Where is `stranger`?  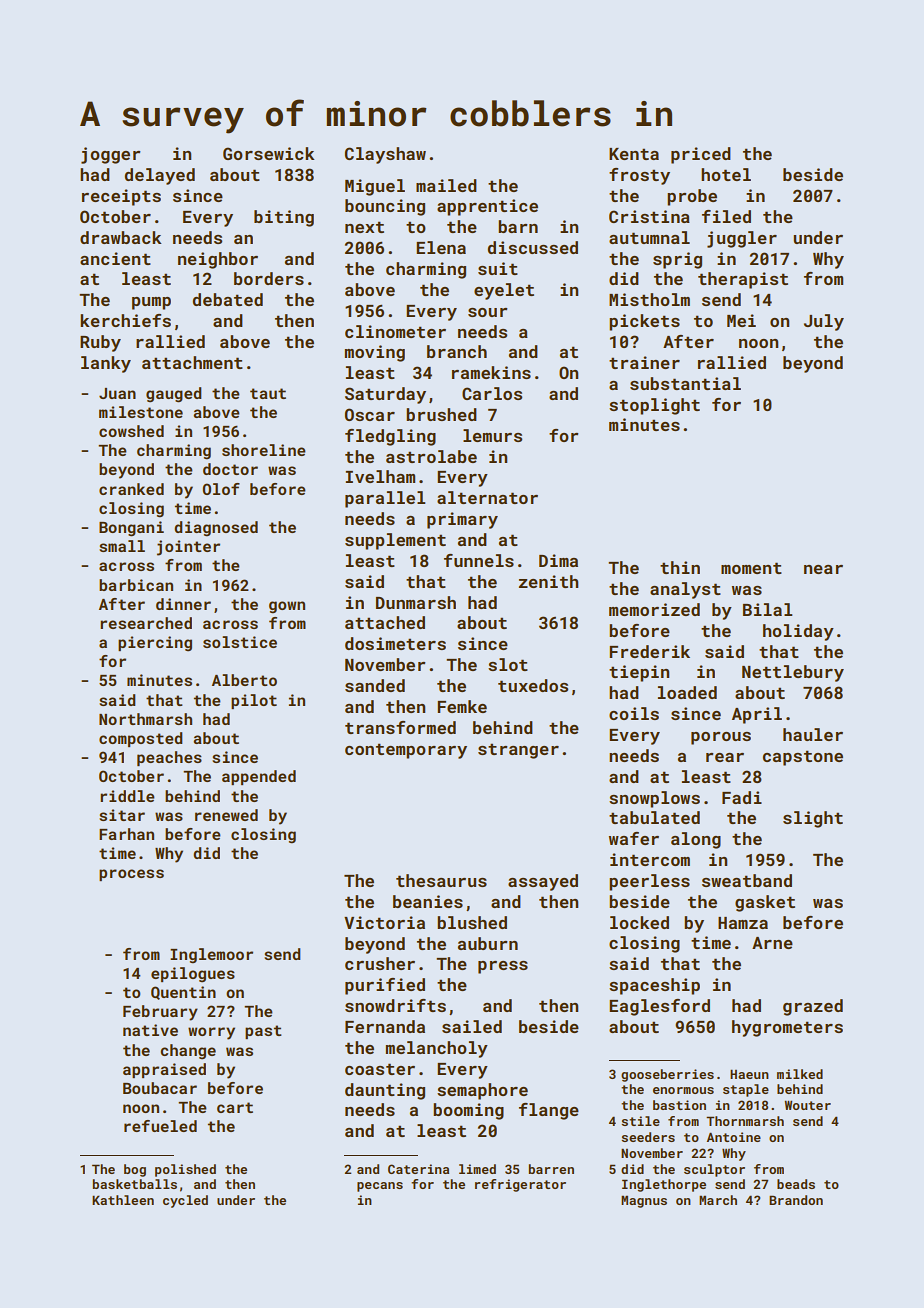
stranger is located at coordinates (518, 751).
